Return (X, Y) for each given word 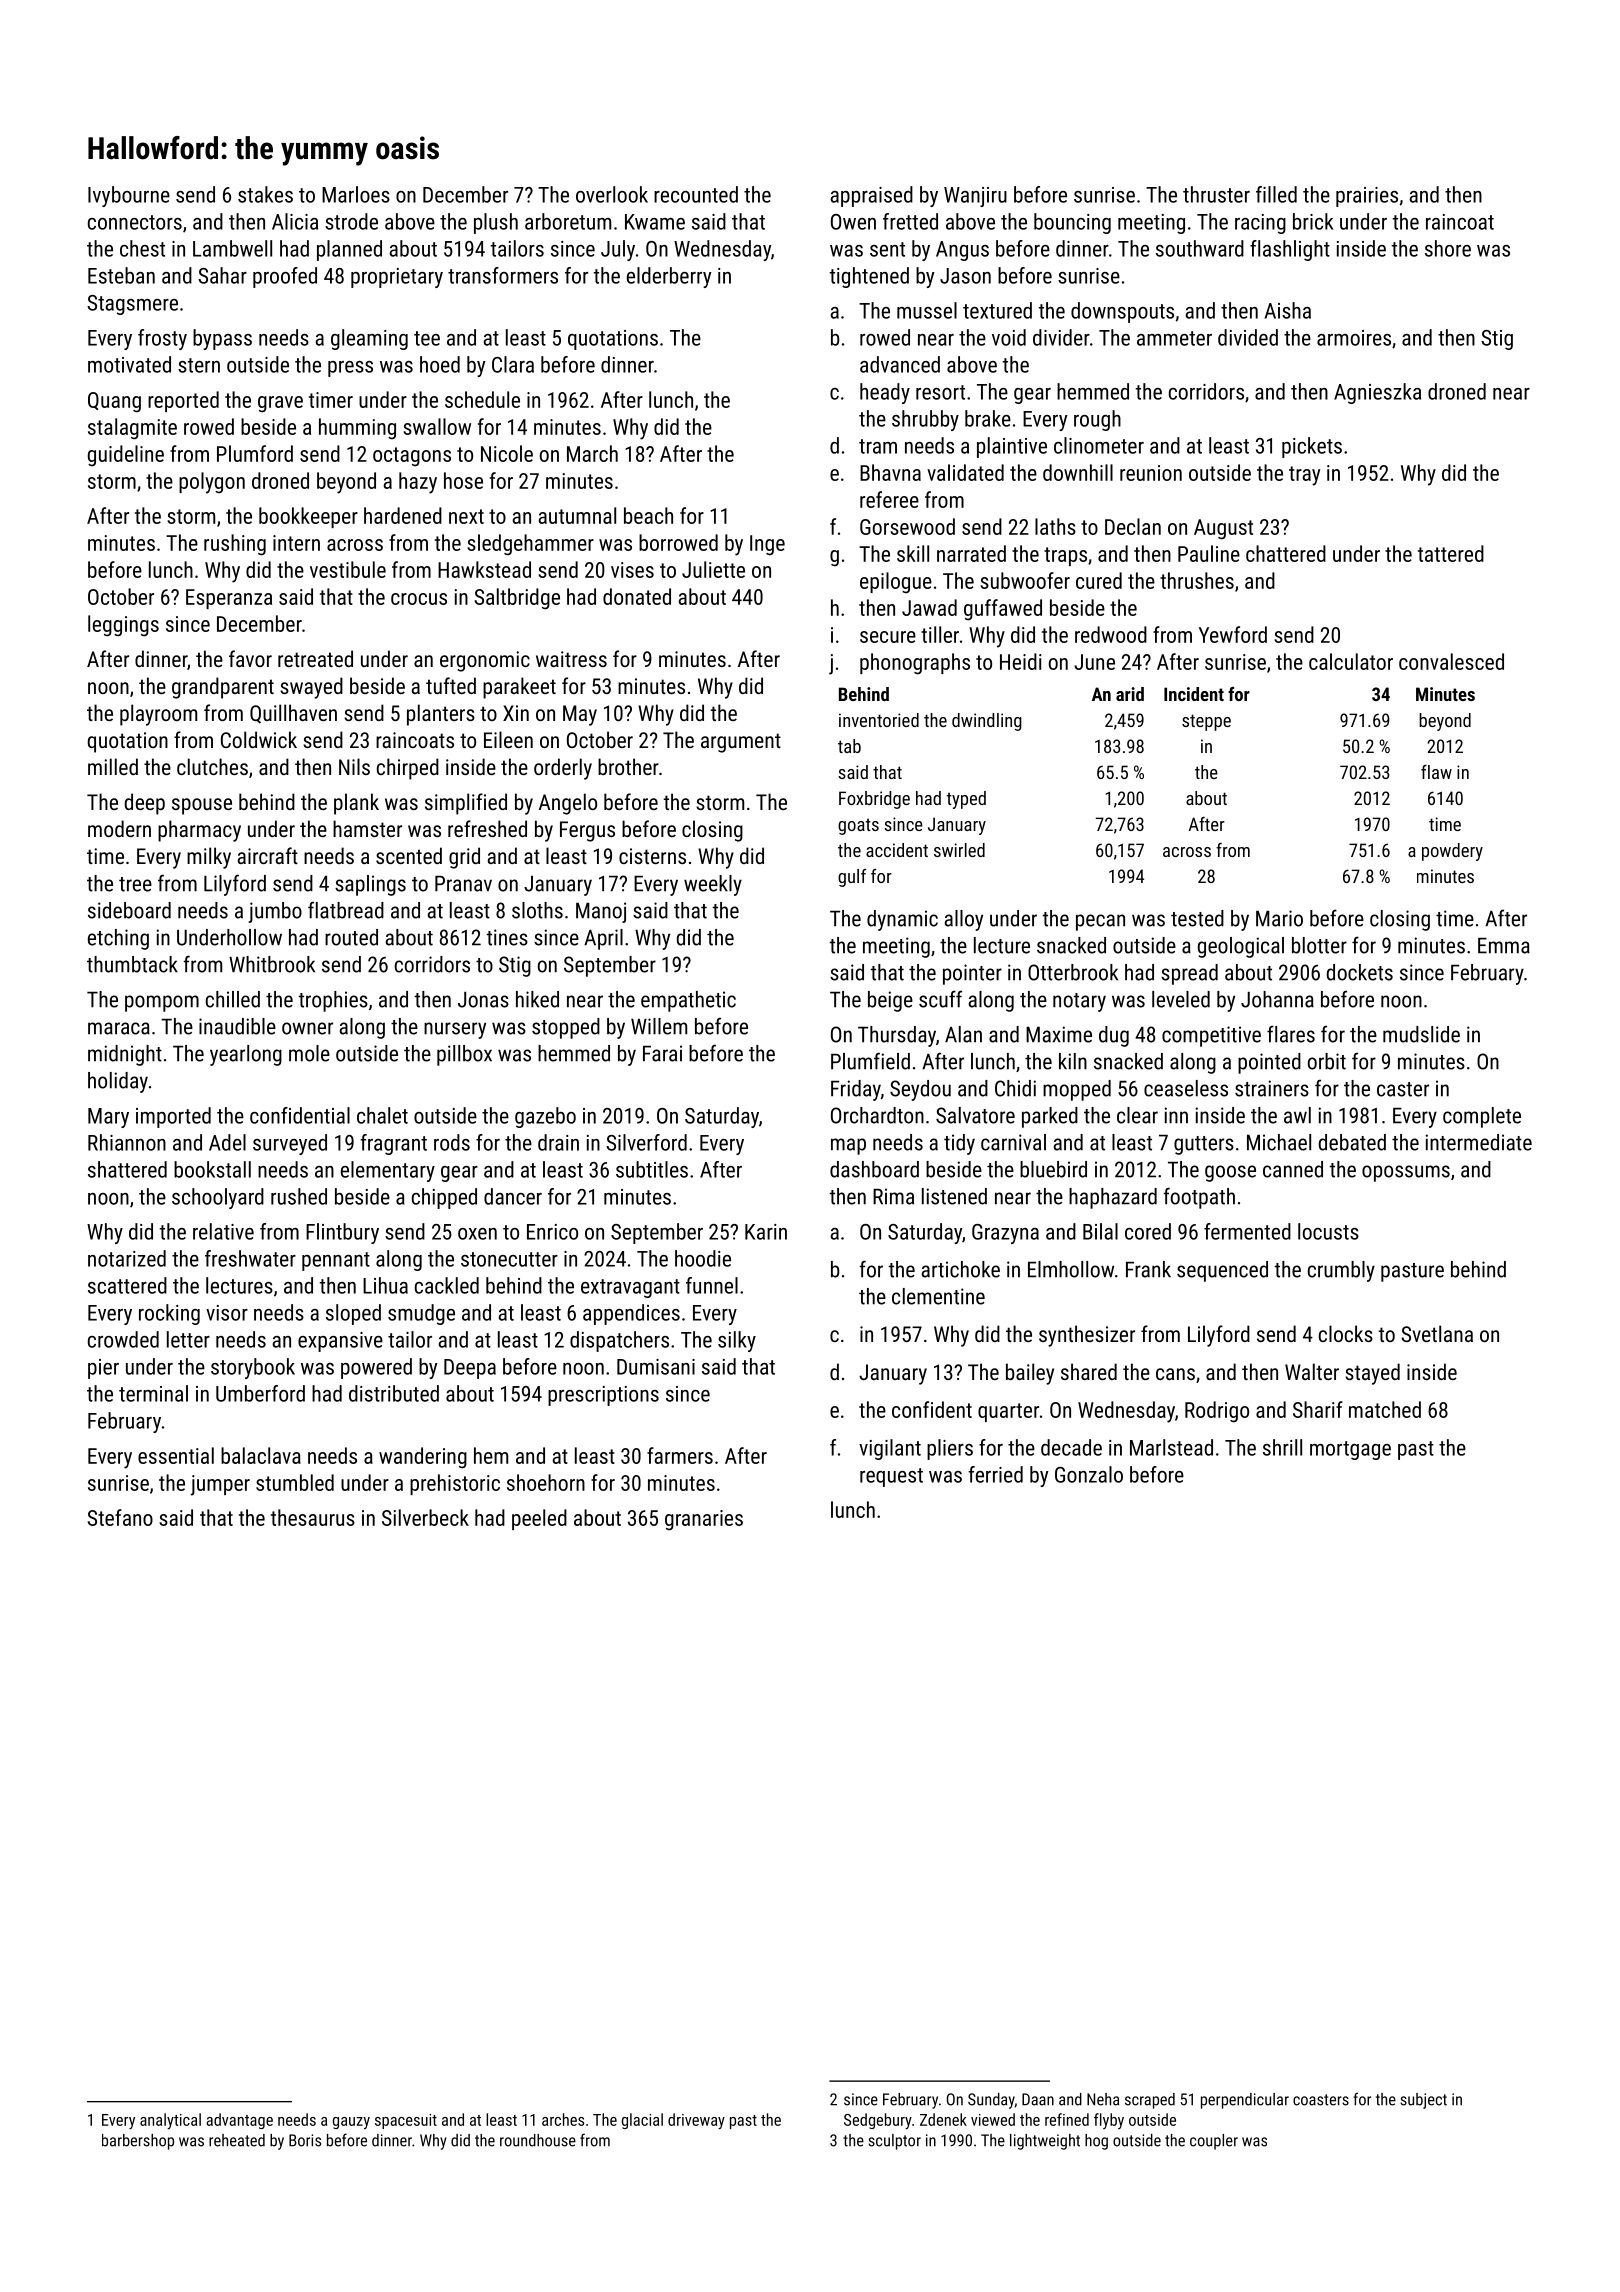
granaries (704, 1520)
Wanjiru (975, 197)
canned (1293, 1169)
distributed (394, 1393)
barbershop (138, 2142)
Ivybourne (129, 196)
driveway (696, 2121)
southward (1200, 248)
